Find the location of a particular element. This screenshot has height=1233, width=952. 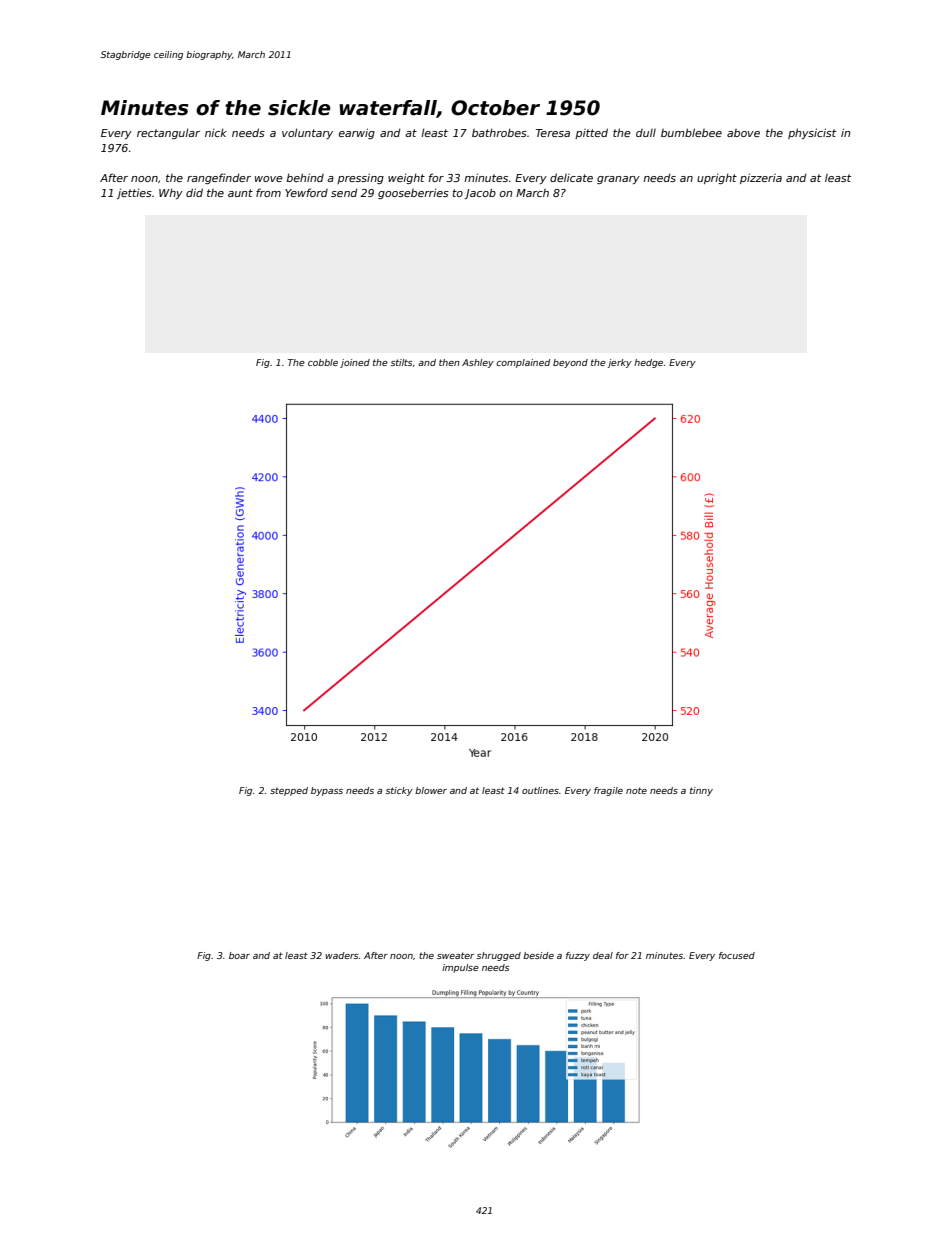

earwig is located at coordinates (357, 133).
